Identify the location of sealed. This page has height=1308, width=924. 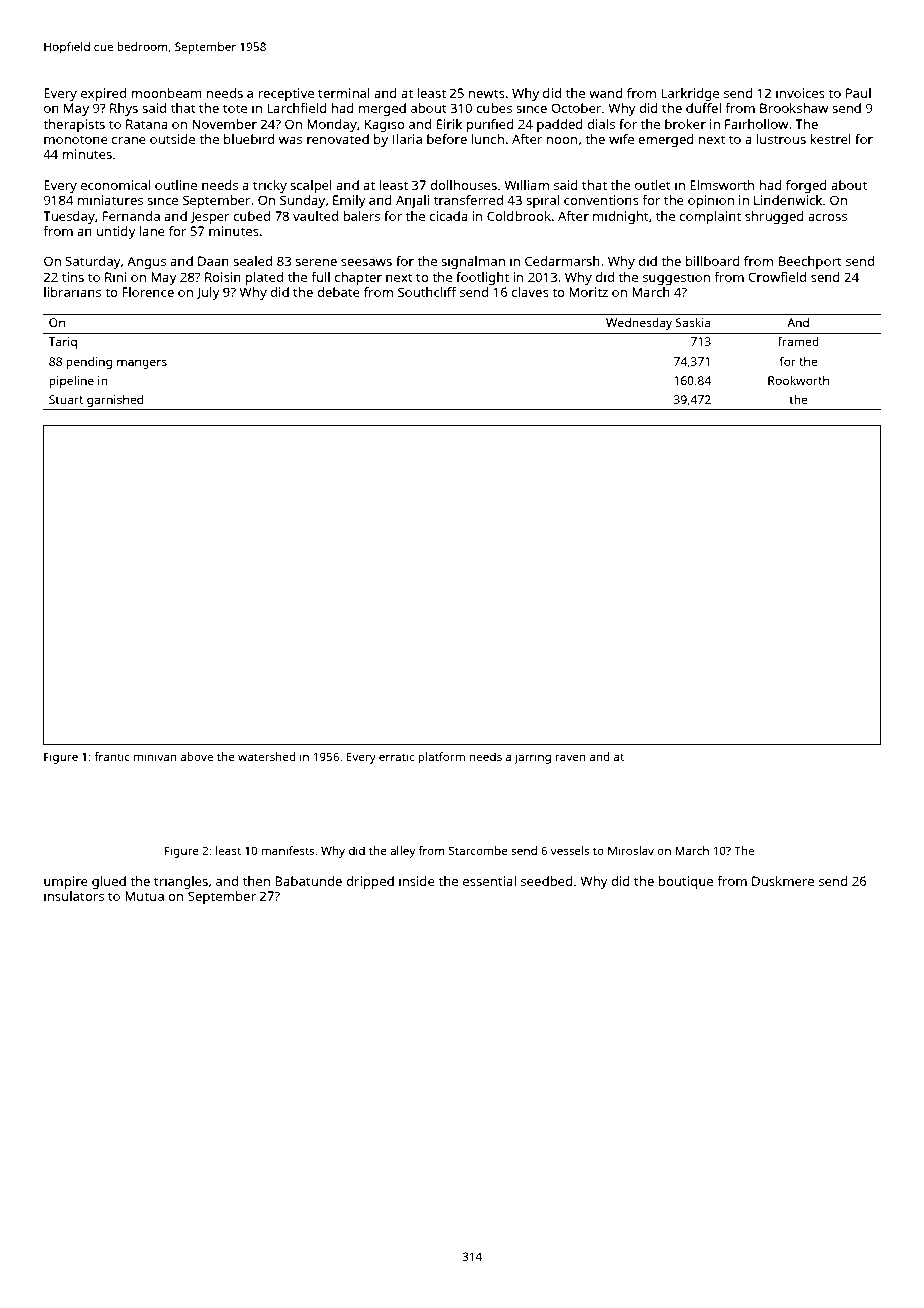
(252, 261).
